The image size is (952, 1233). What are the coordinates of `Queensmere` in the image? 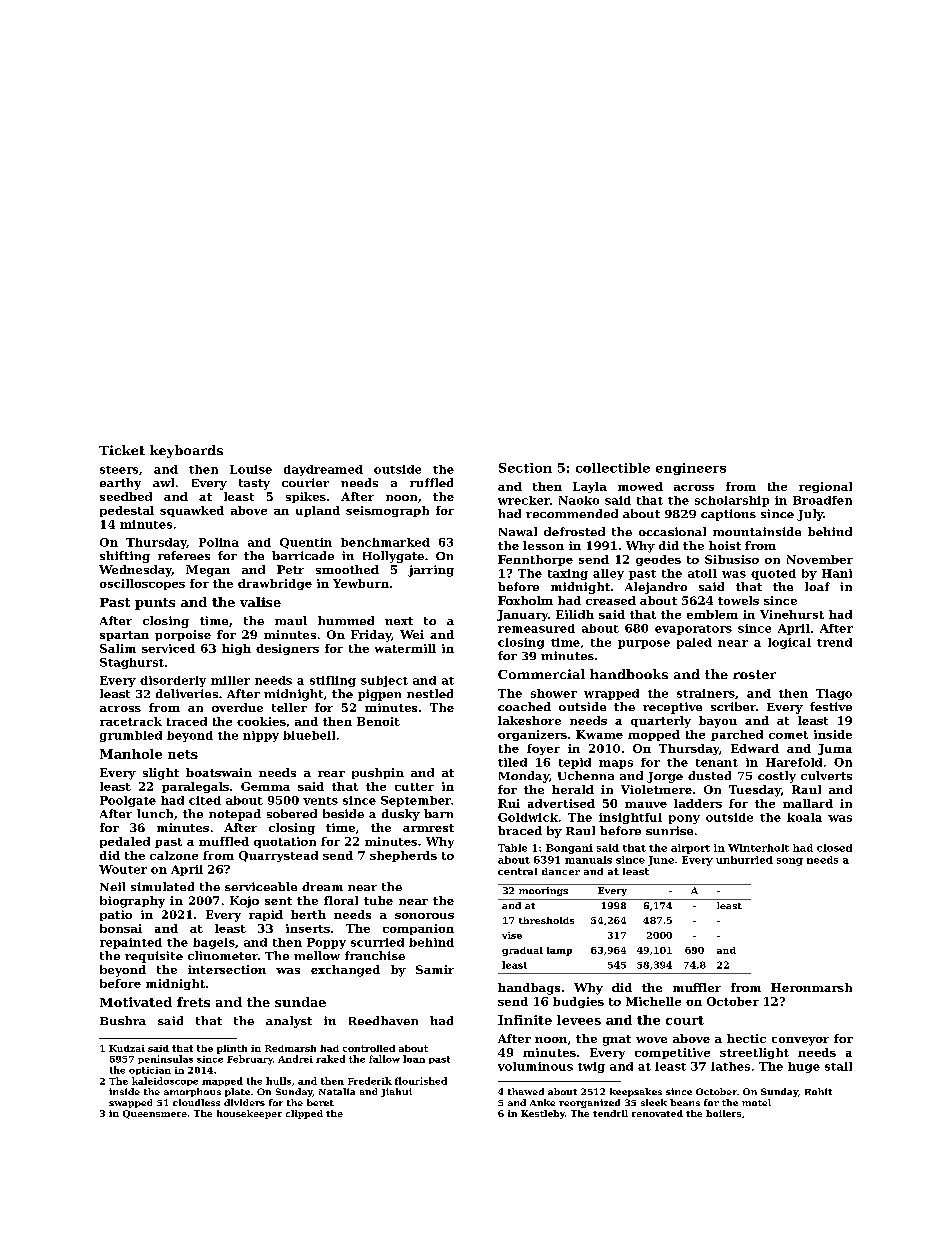 It's located at (155, 1114).
